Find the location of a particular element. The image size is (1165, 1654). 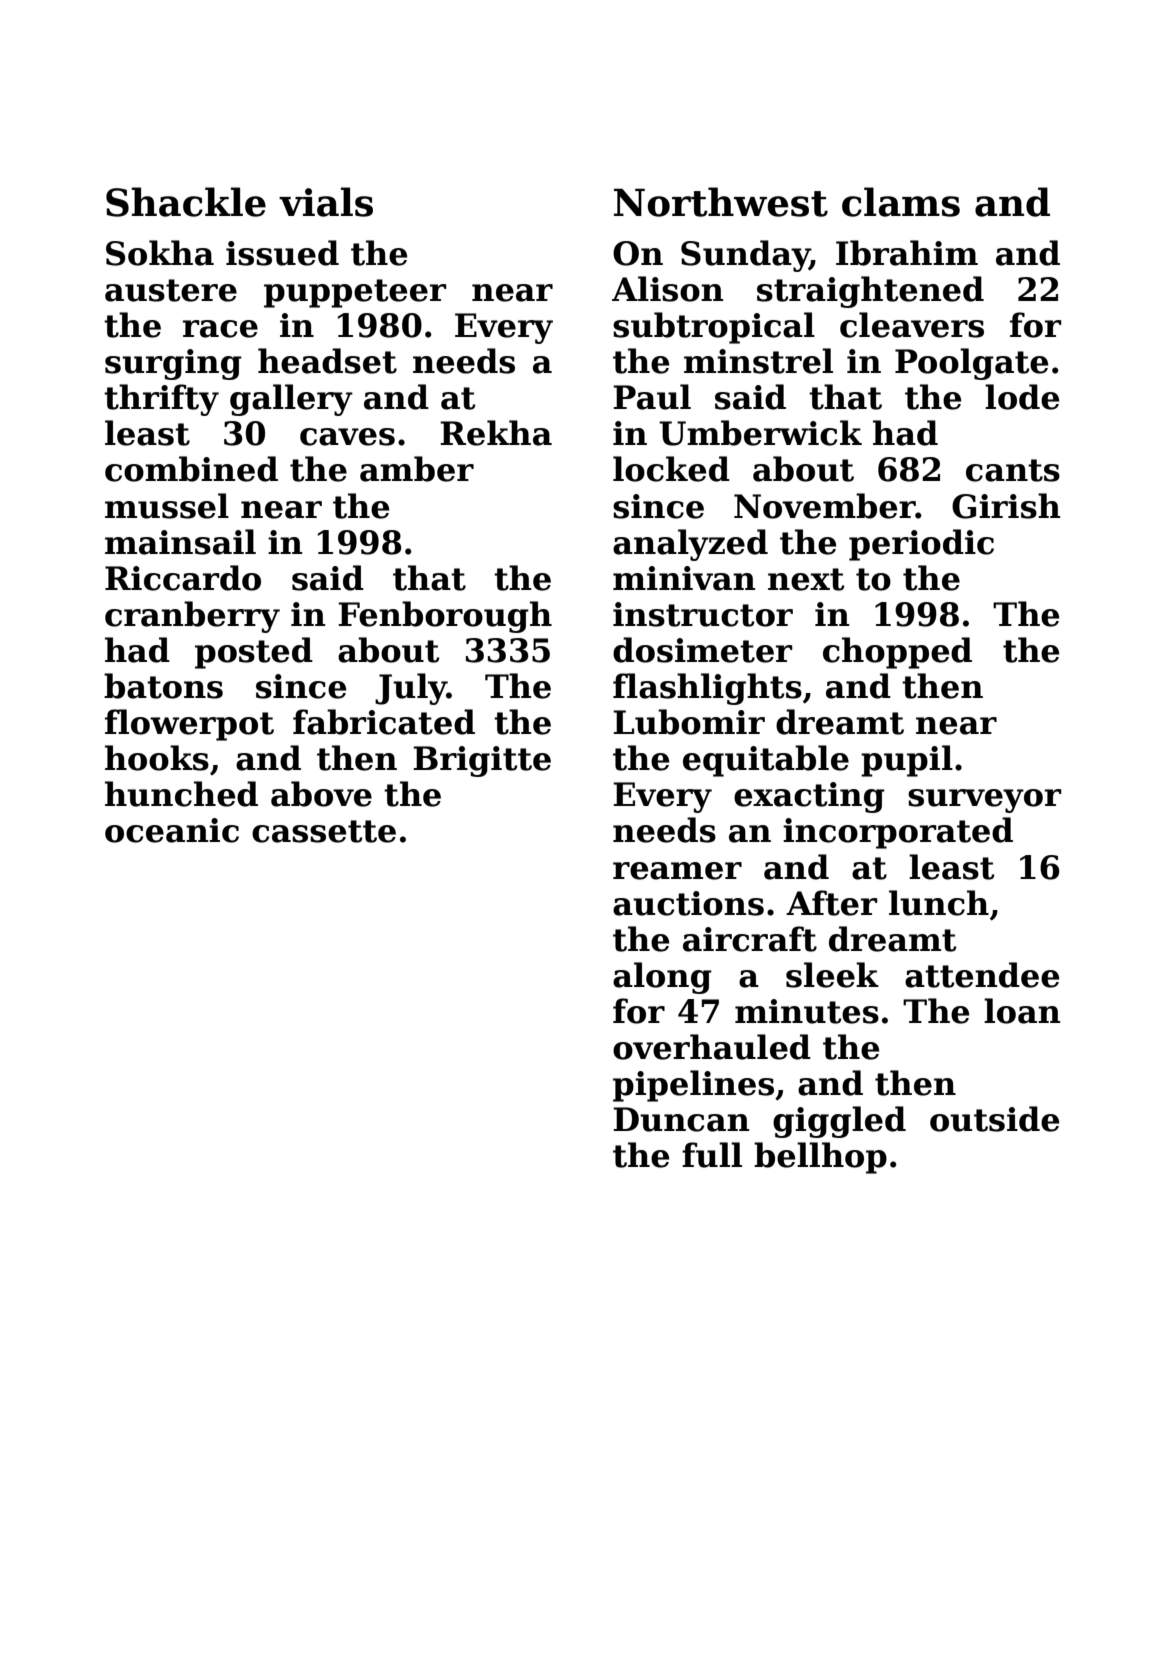

Northwest is located at coordinates (721, 202).
